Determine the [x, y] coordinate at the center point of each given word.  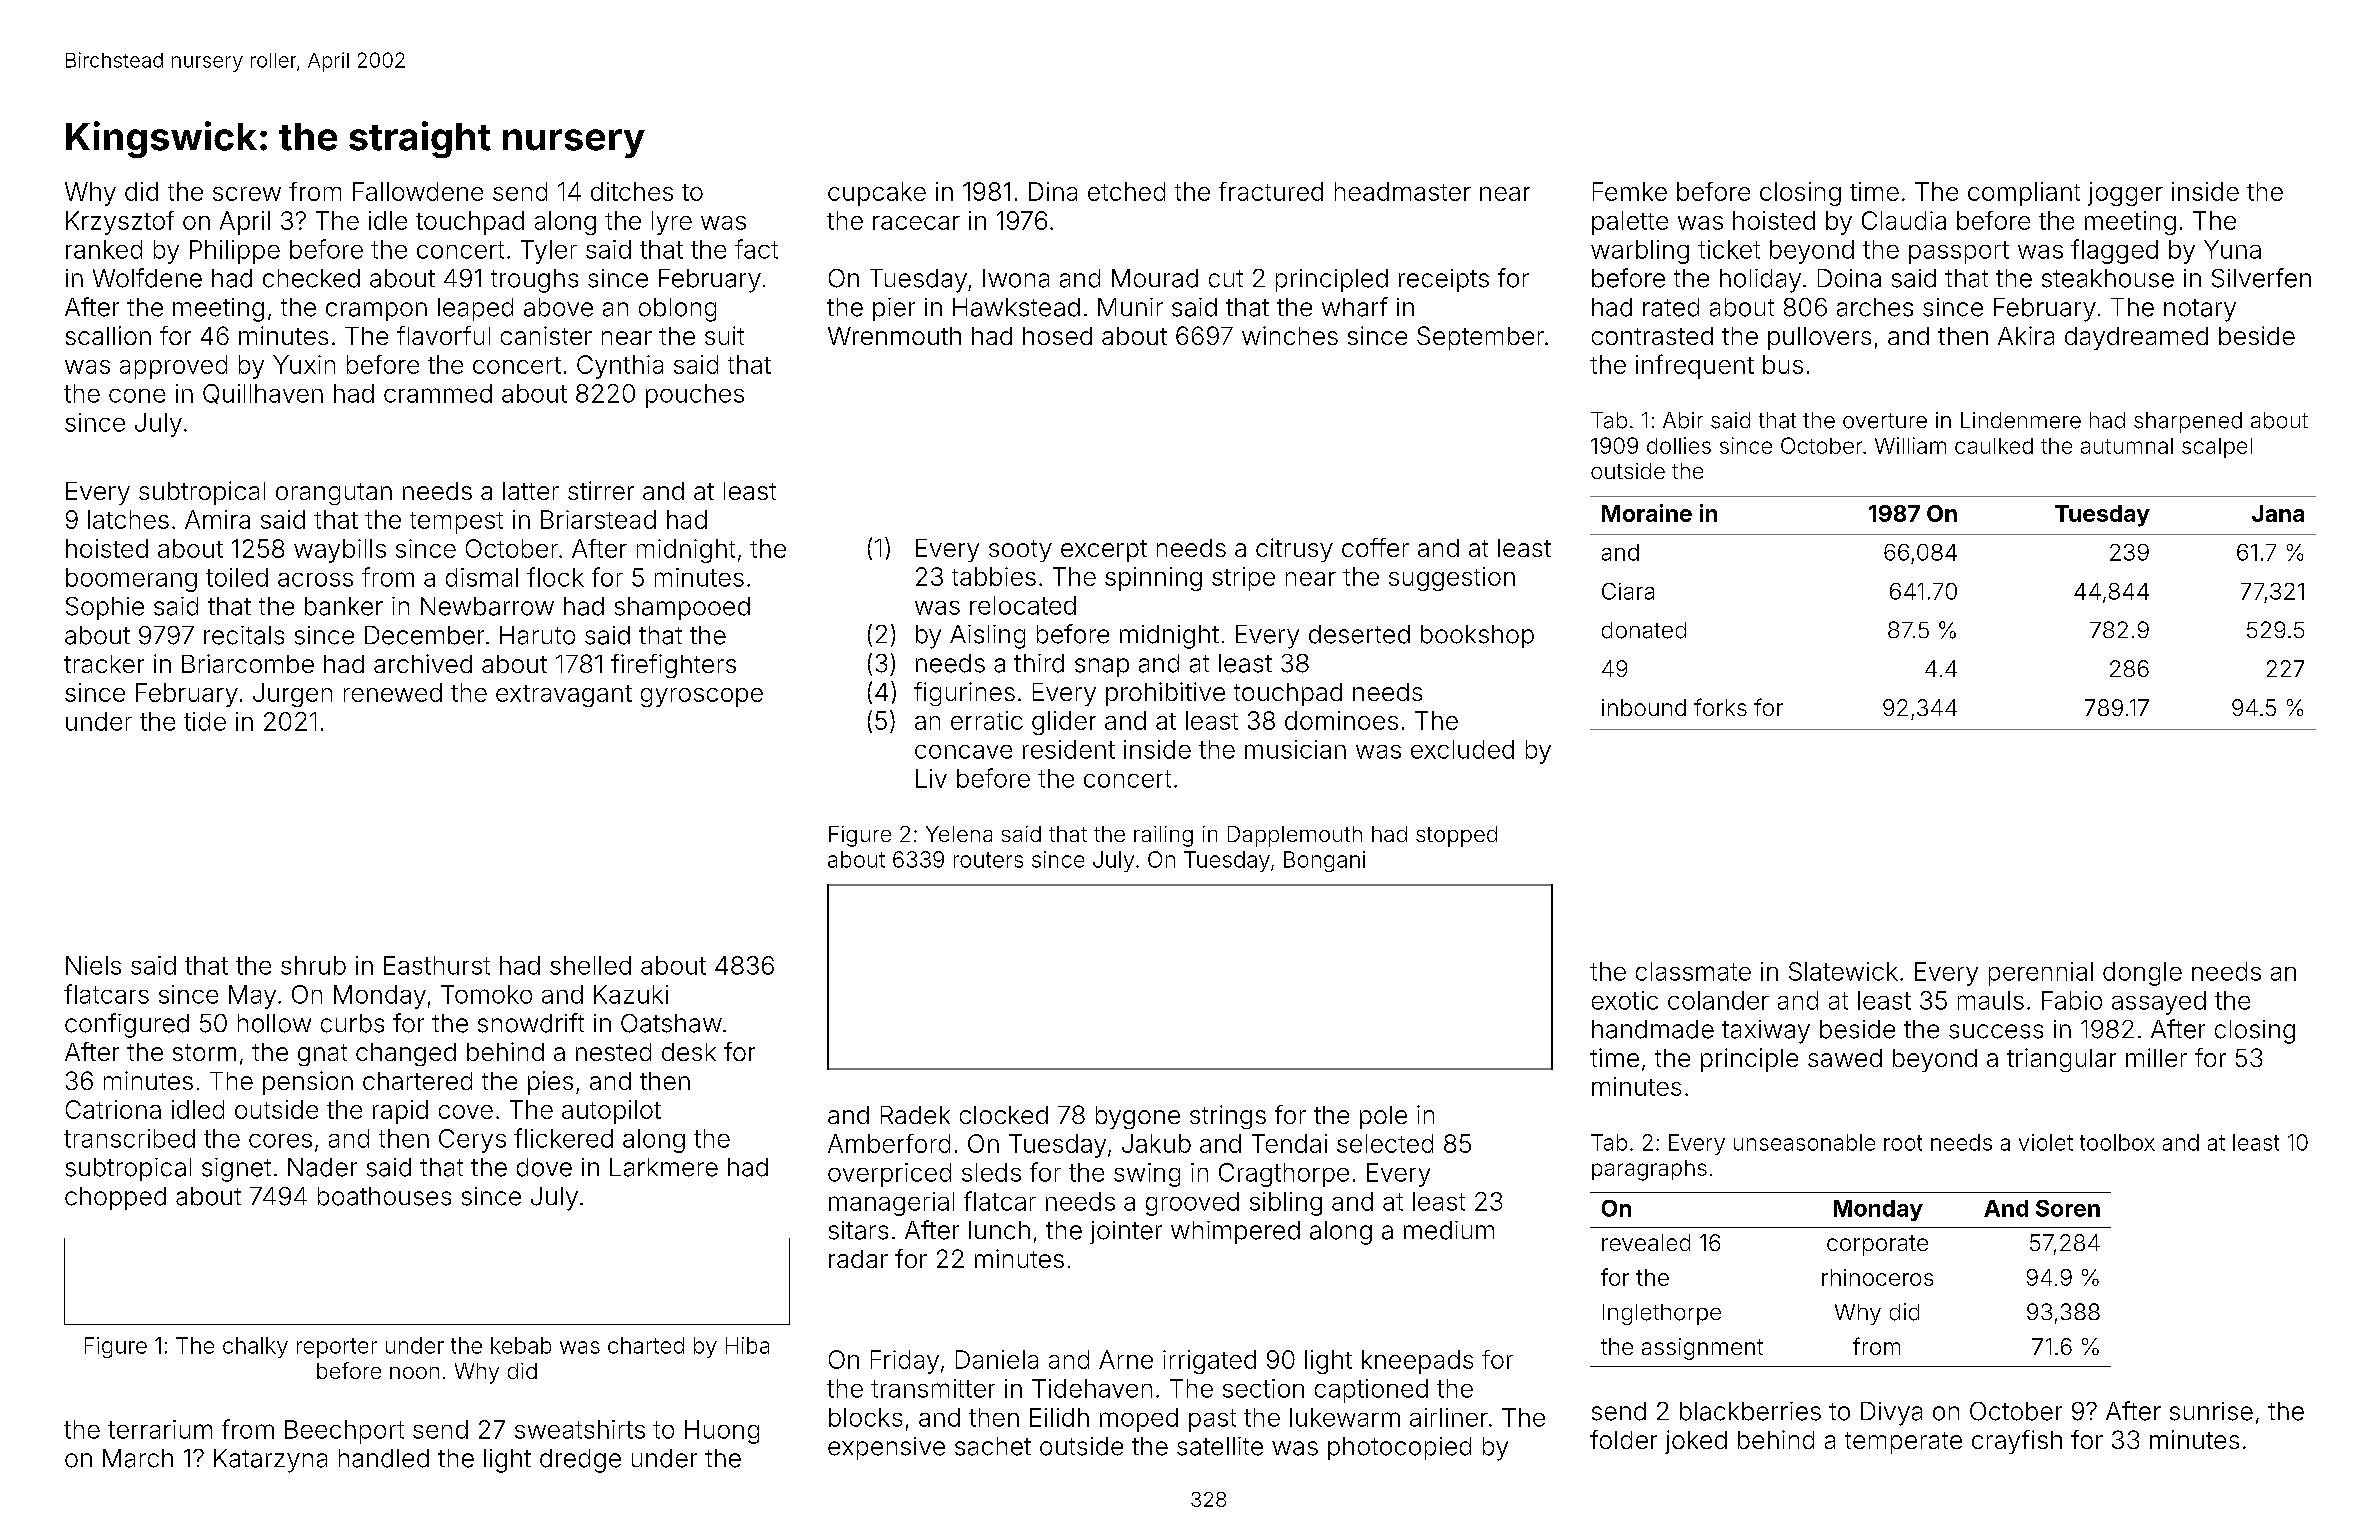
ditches [632, 191]
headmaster [1403, 191]
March [138, 1458]
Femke [1630, 191]
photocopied [1399, 1448]
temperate [1903, 1443]
